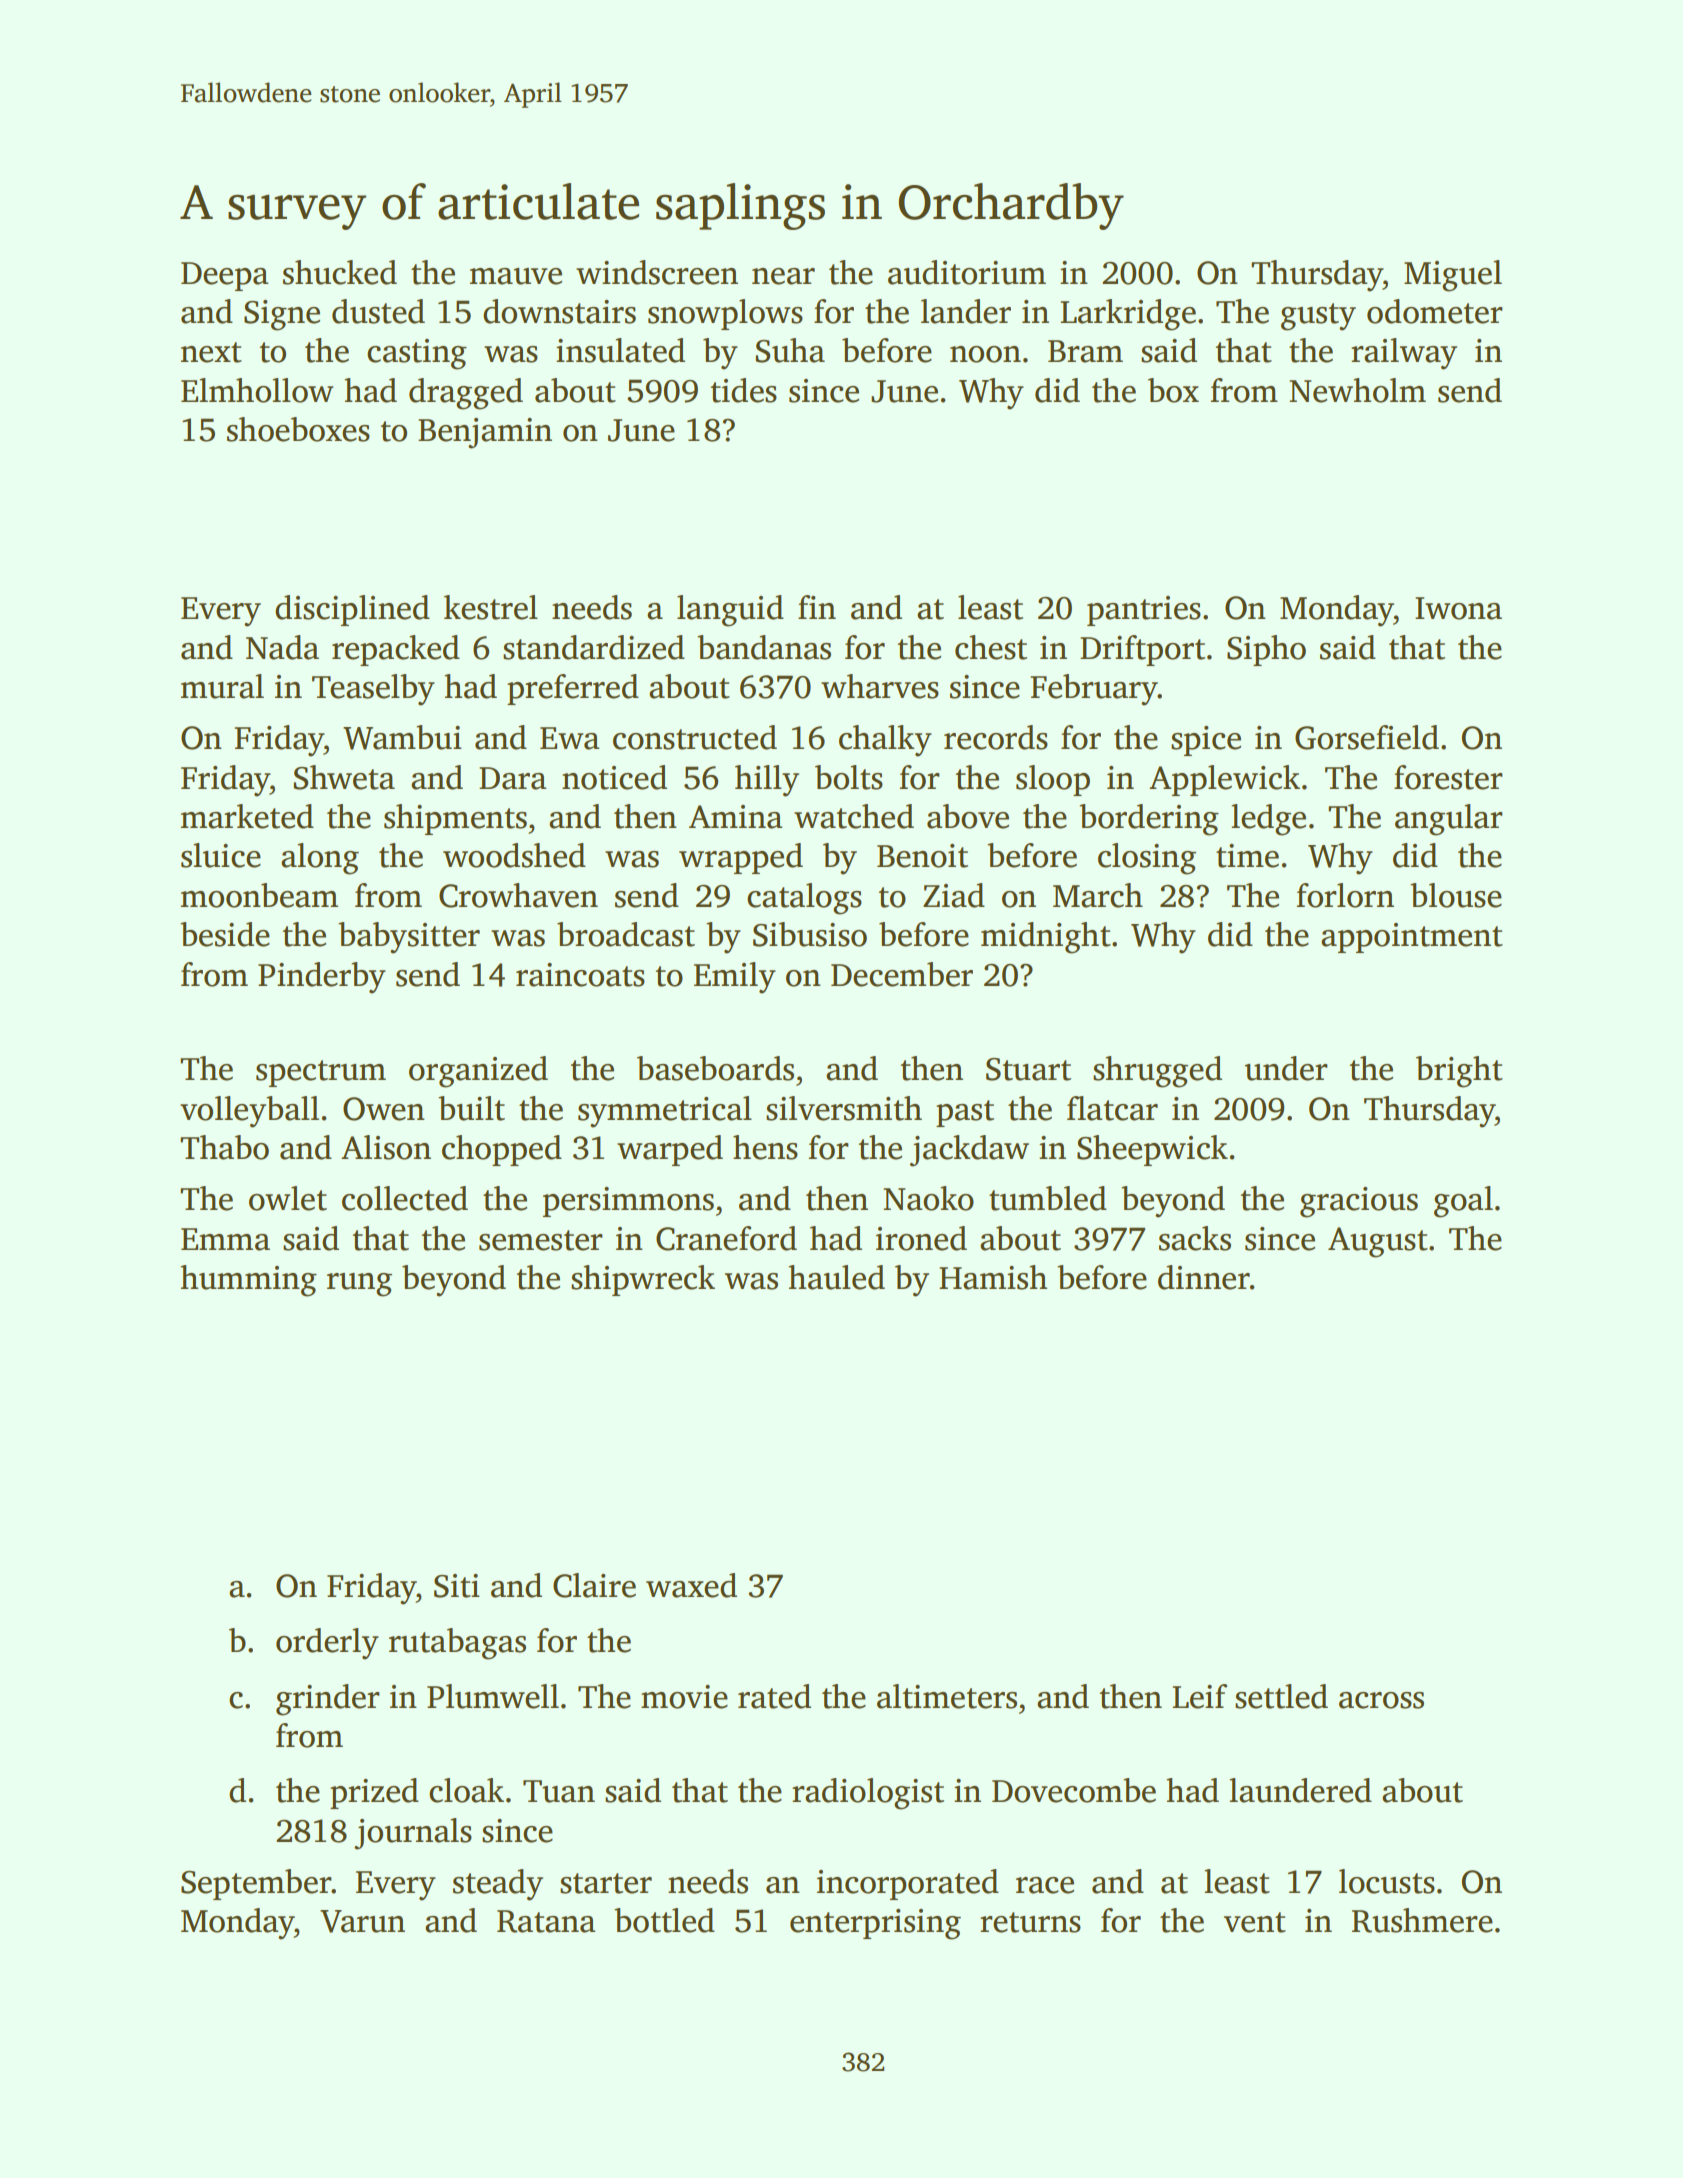 Image resolution: width=1683 pixels, height=2178 pixels. I want to click on Gorsefield, so click(1367, 737).
